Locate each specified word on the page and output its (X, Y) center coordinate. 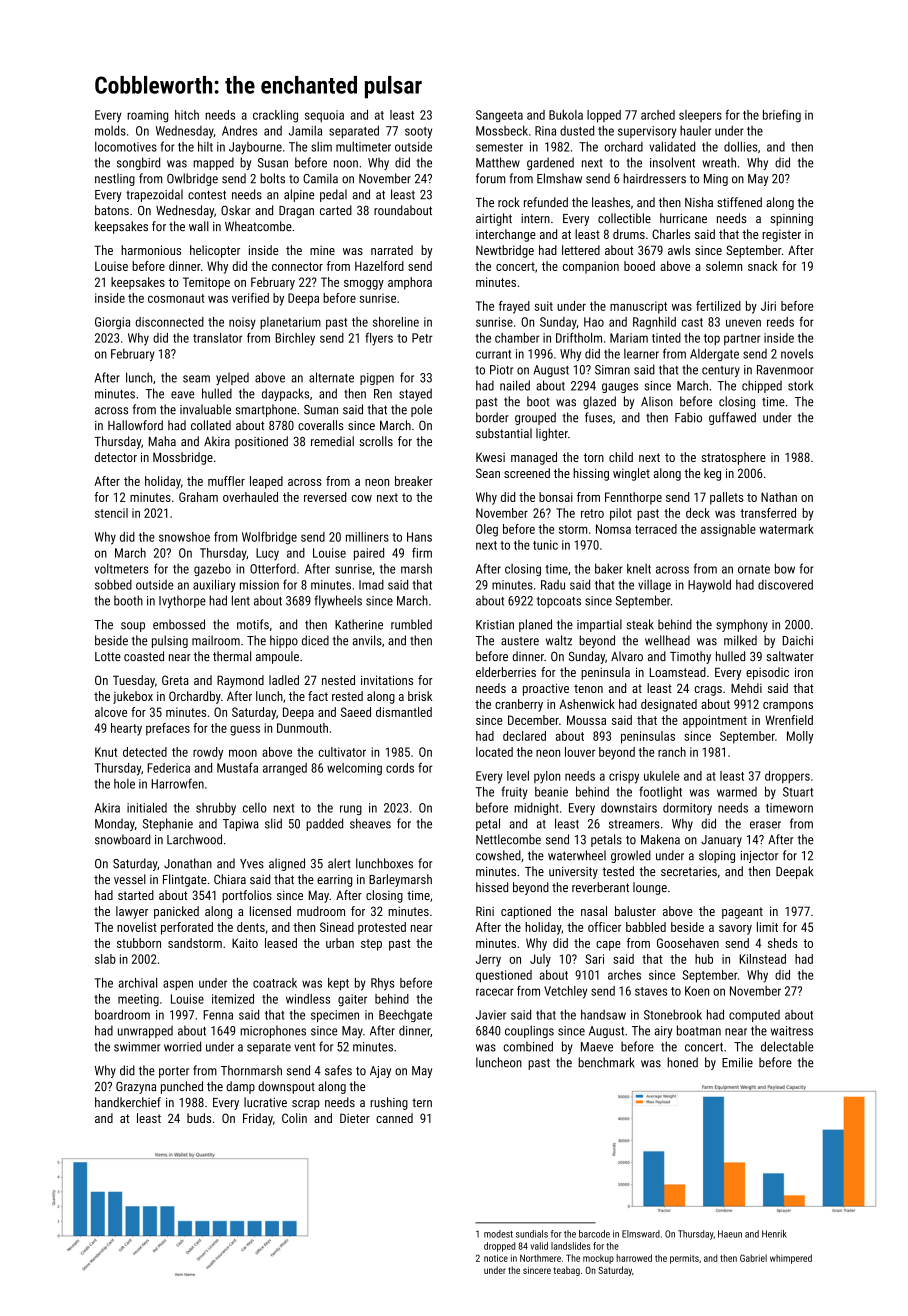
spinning (791, 220)
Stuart (798, 792)
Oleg (487, 530)
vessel (130, 879)
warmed (737, 792)
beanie (551, 792)
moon (243, 753)
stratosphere (733, 458)
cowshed (498, 855)
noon (346, 164)
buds (199, 1118)
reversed (325, 497)
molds (110, 130)
